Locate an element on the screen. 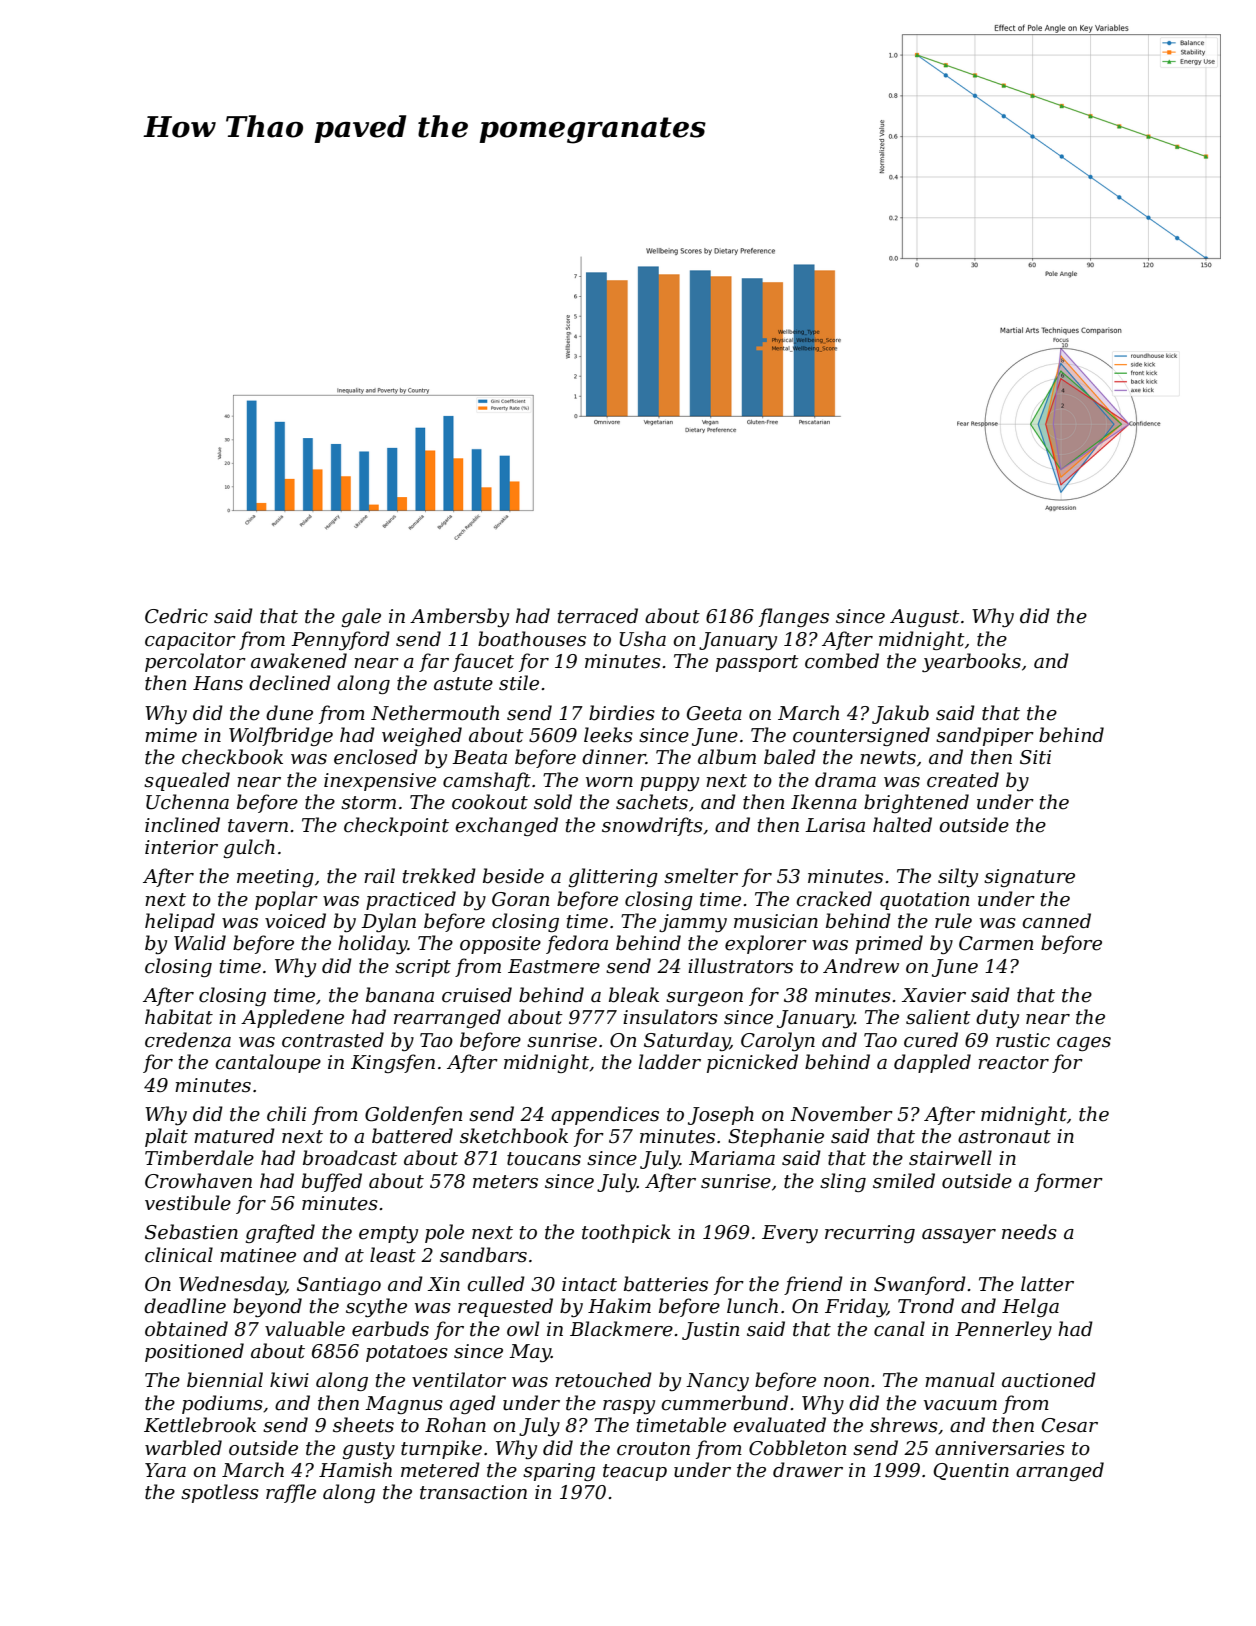 The width and height of the screenshot is (1256, 1626). passport is located at coordinates (757, 663).
